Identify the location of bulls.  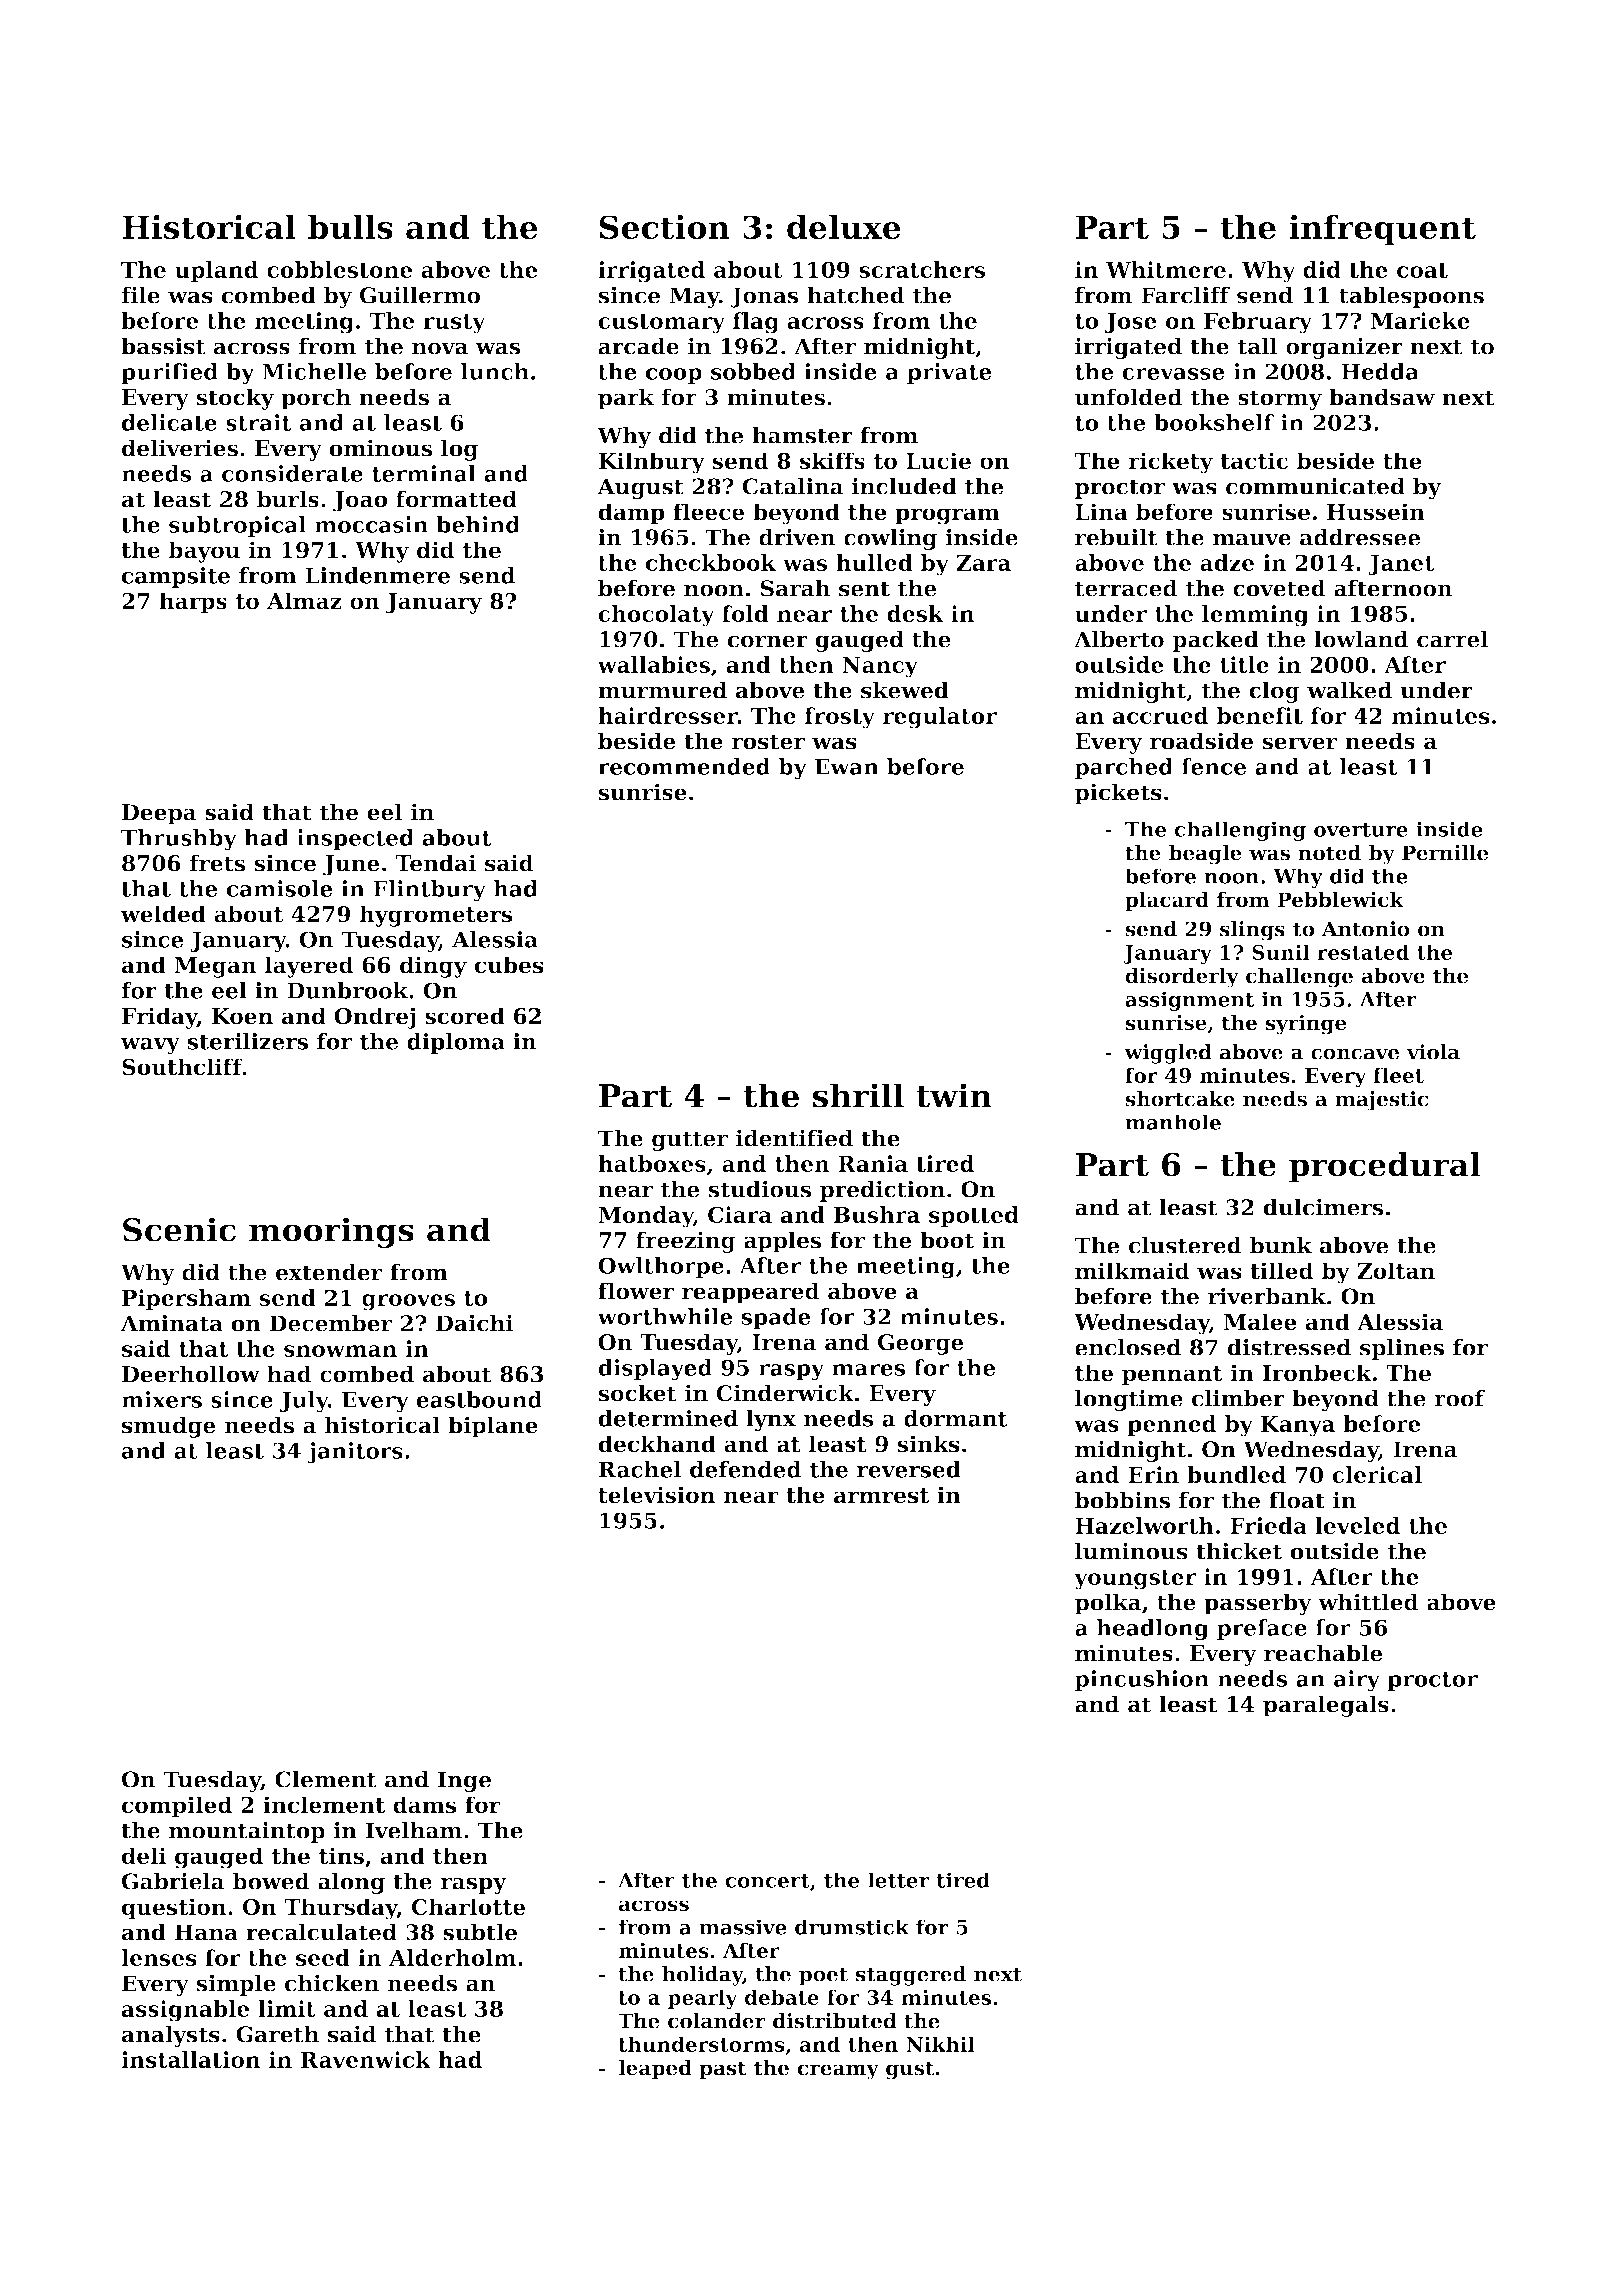
(350, 227).
